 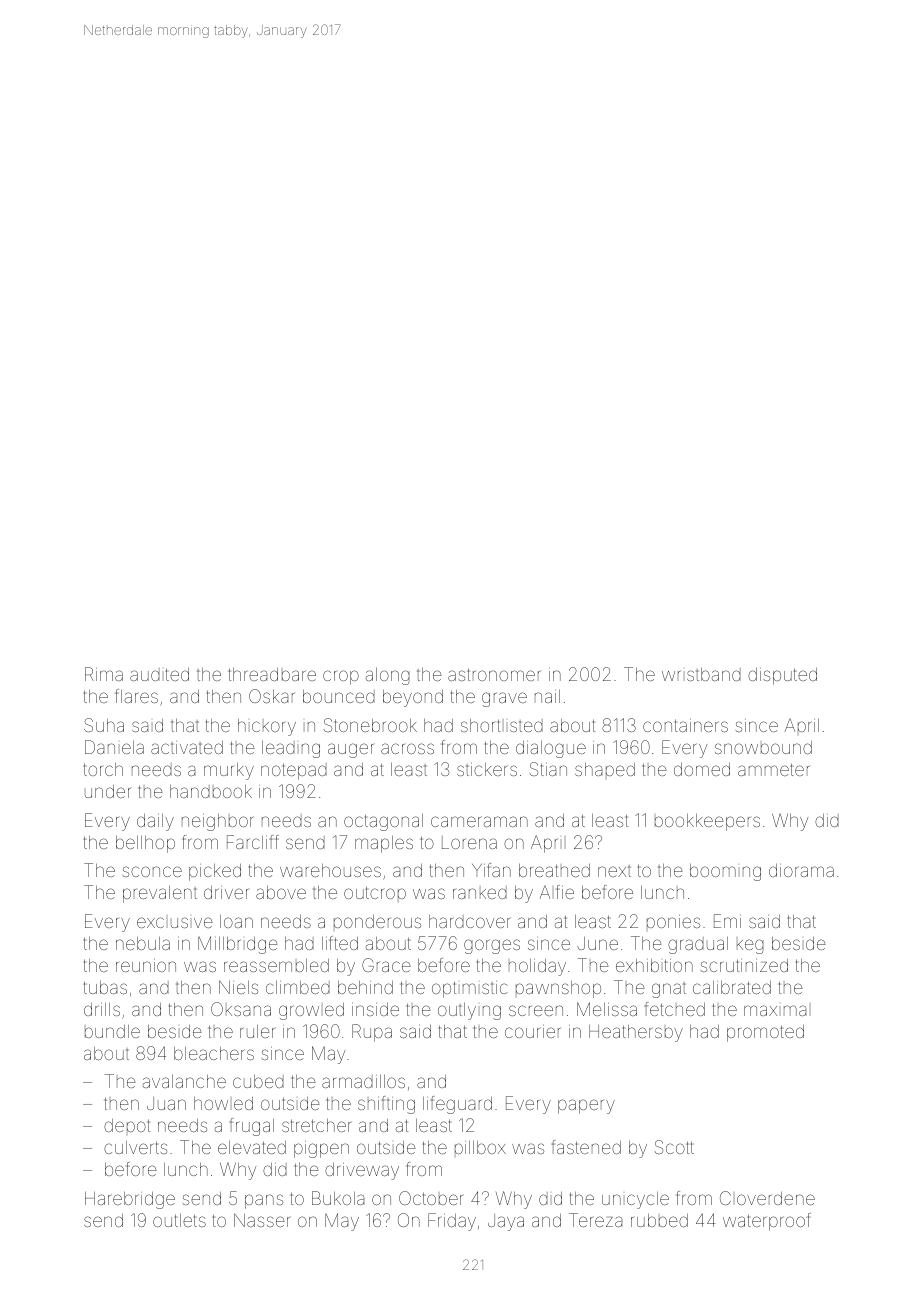 What do you see at coordinates (264, 1201) in the screenshot?
I see `pans` at bounding box center [264, 1201].
